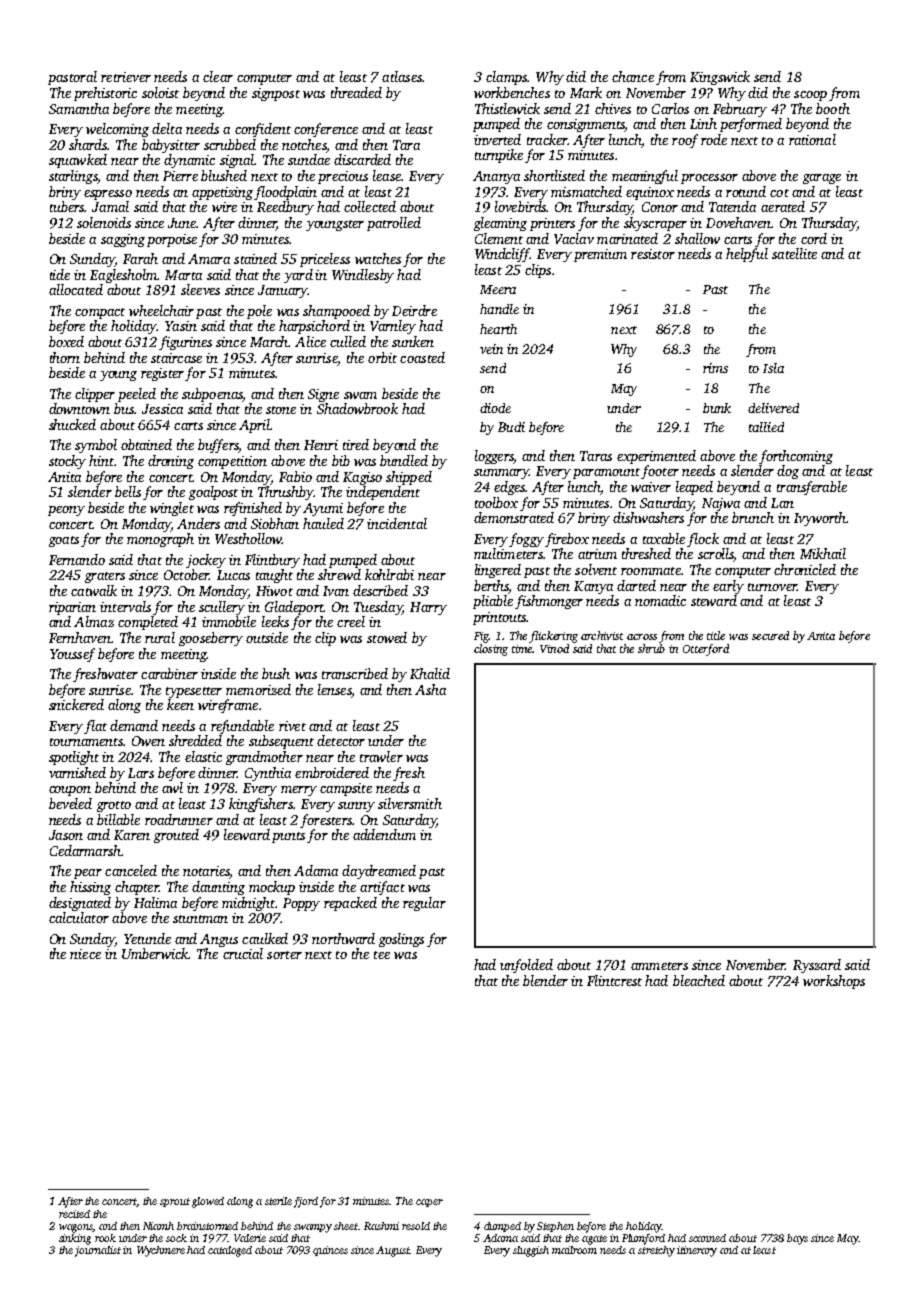 This page has width=924, height=1308. Describe the element at coordinates (506, 78) in the page. I see `clamps` at that location.
